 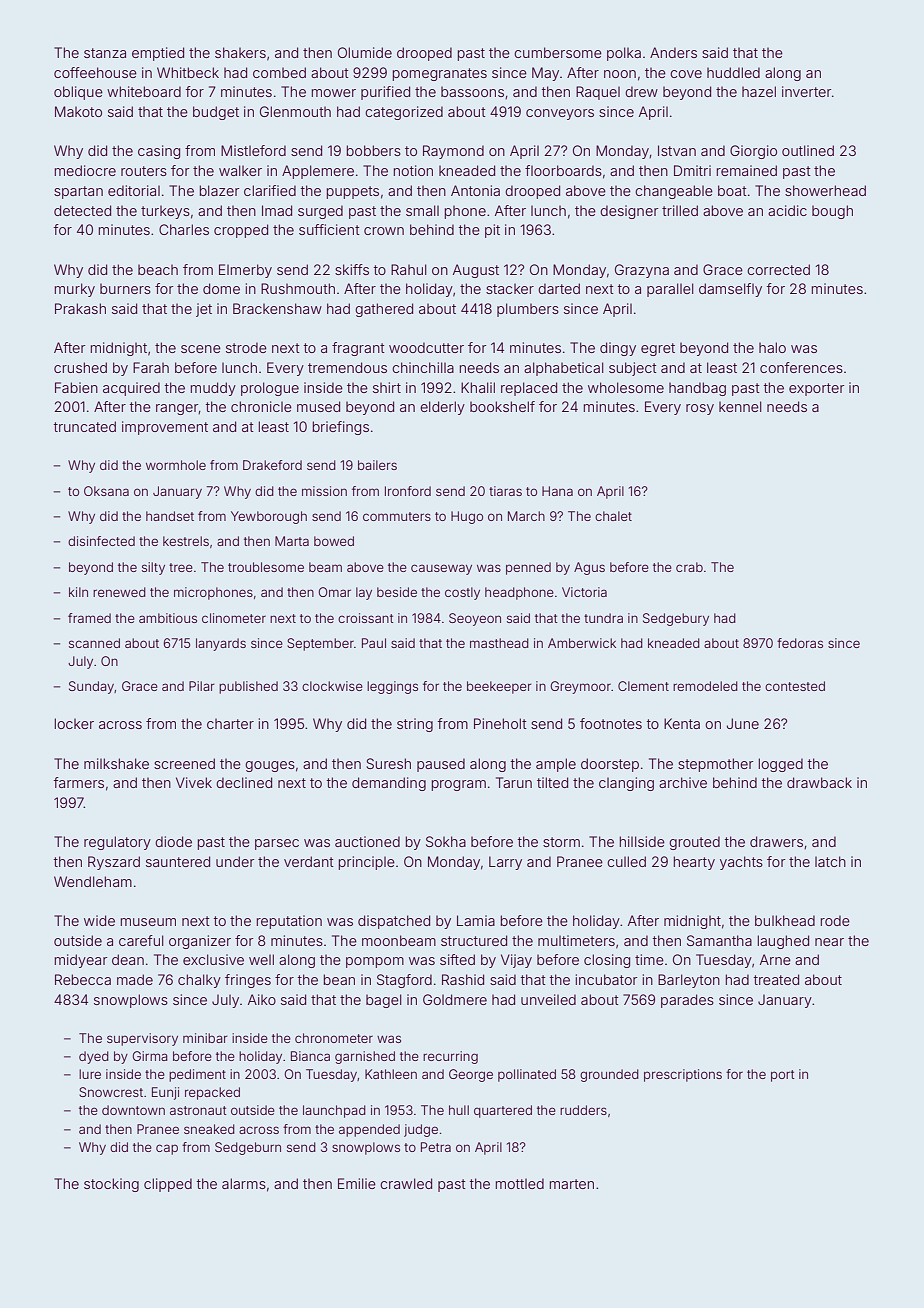 What do you see at coordinates (367, 863) in the screenshot?
I see `principle` at bounding box center [367, 863].
